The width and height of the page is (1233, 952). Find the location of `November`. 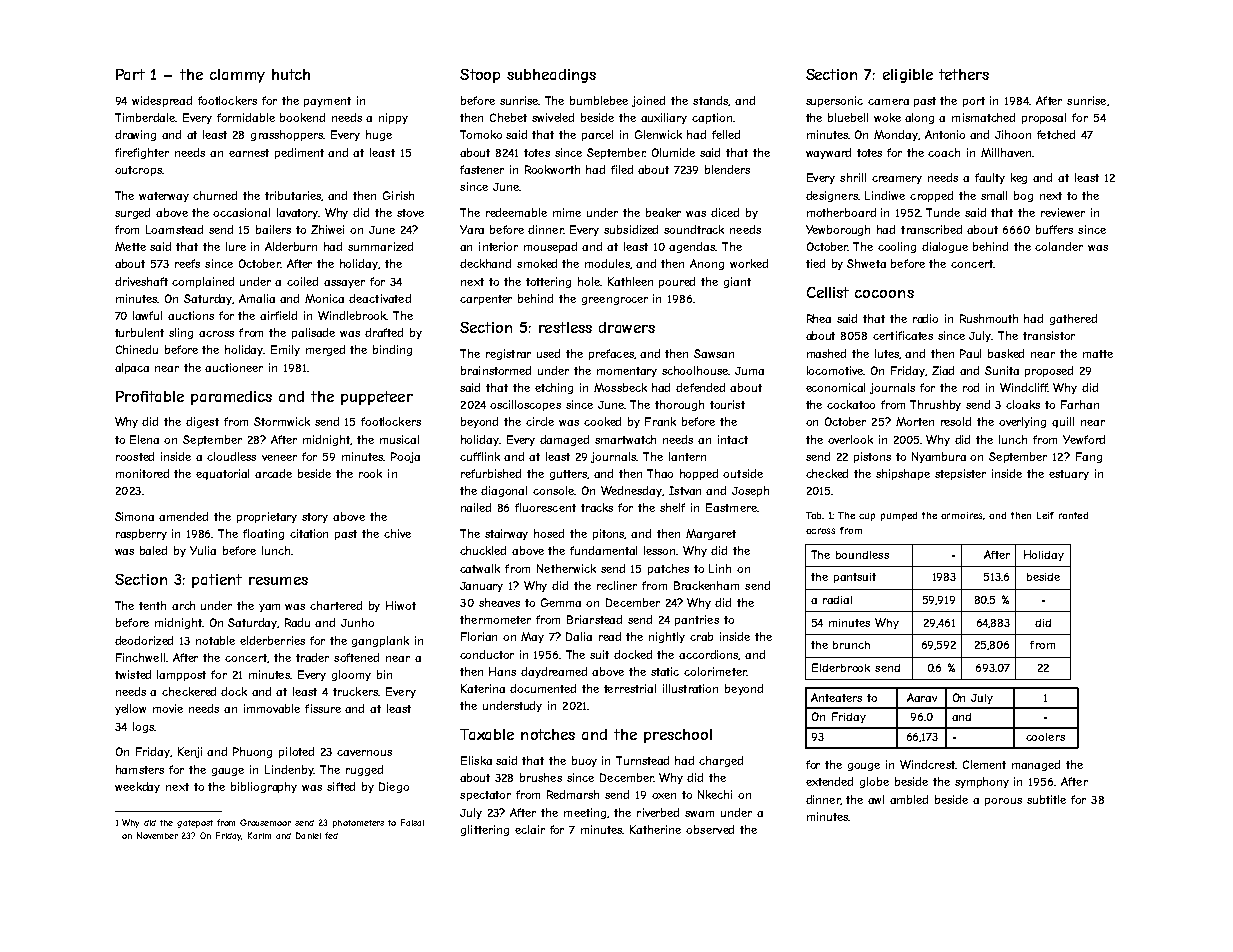

November is located at coordinates (157, 835).
